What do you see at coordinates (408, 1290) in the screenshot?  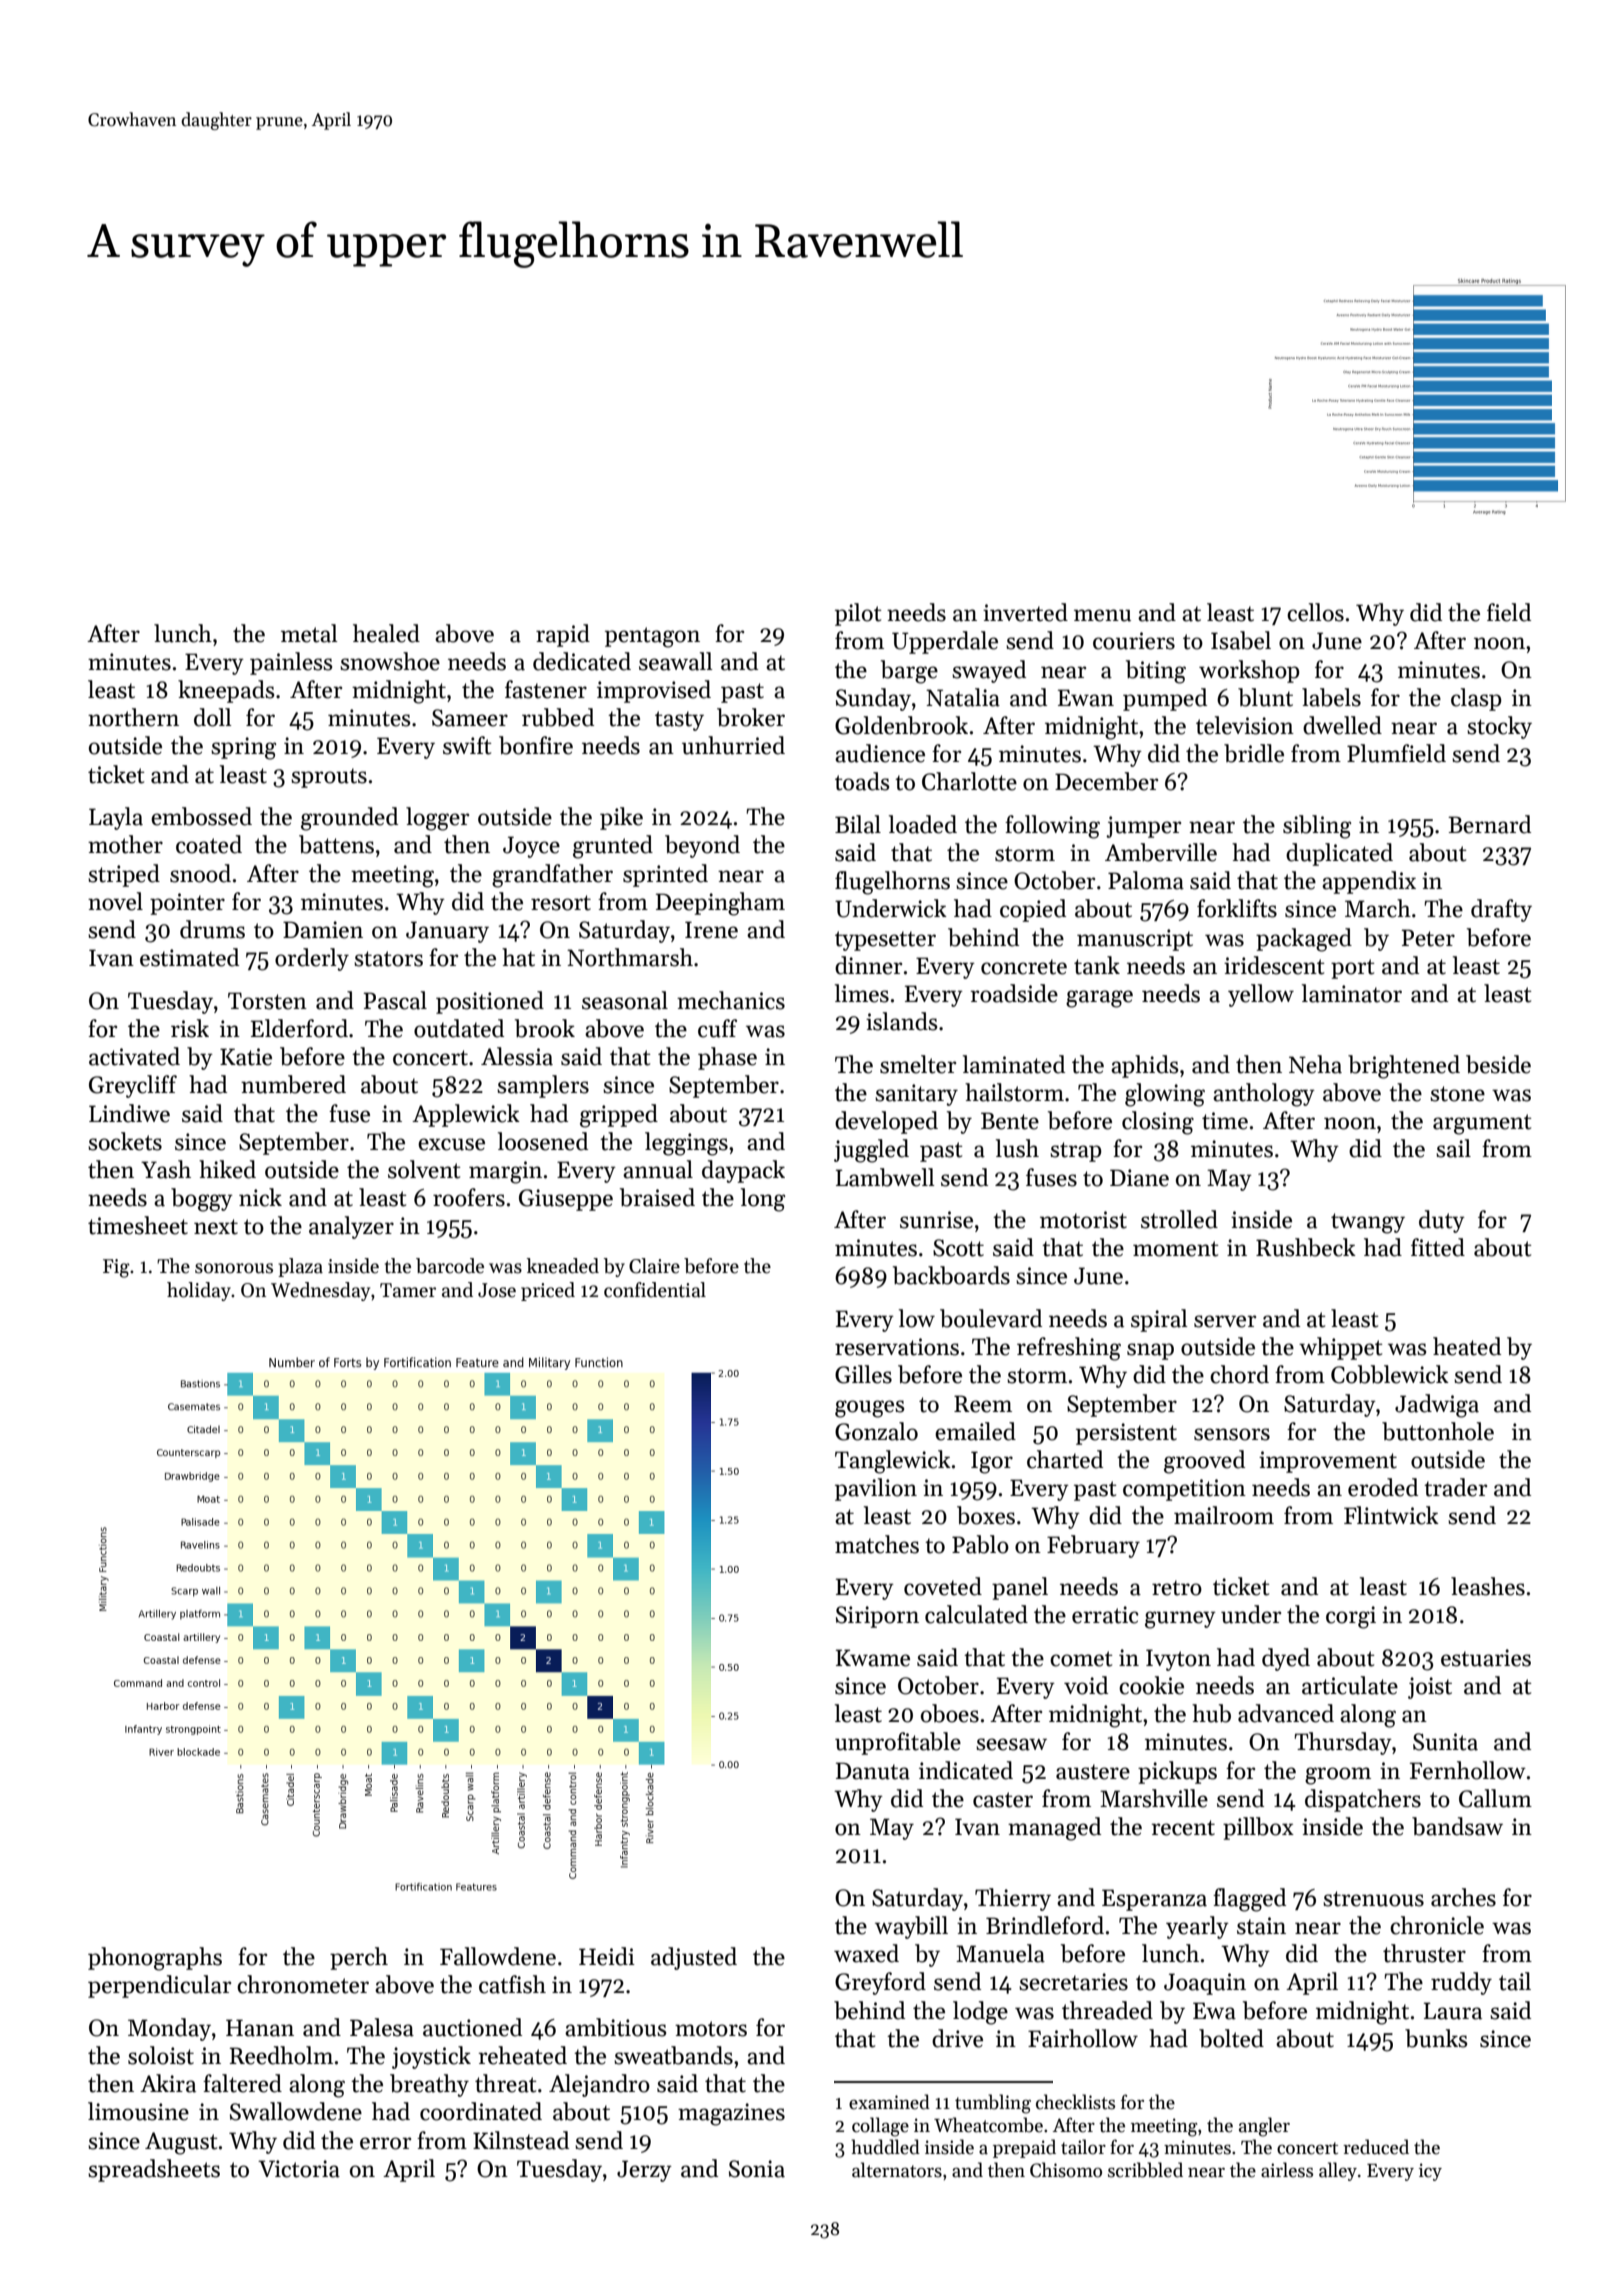 I see `Tamer` at bounding box center [408, 1290].
